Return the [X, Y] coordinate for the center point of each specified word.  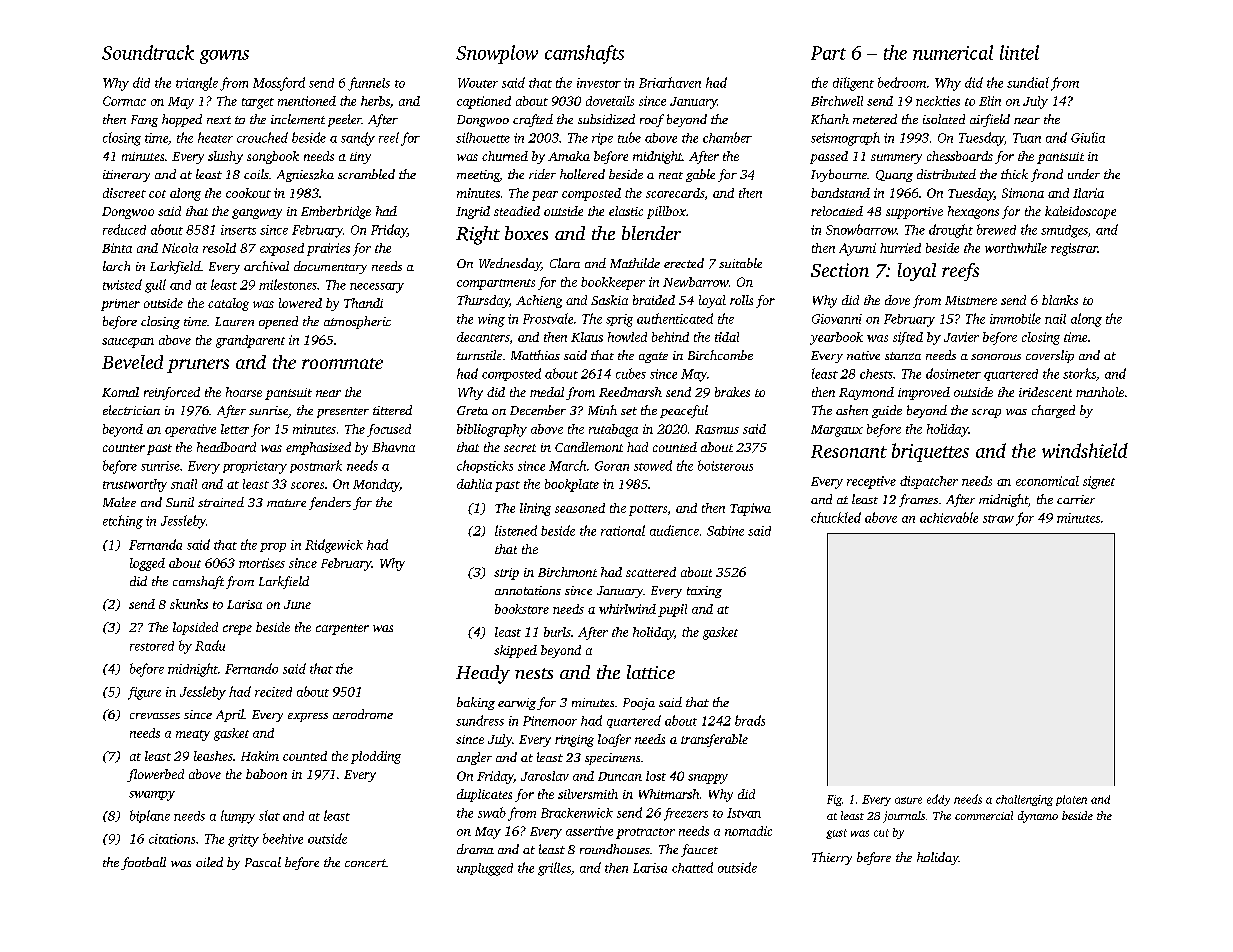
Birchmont [567, 572]
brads [750, 720]
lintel [1019, 52]
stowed [653, 465]
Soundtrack [148, 52]
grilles [554, 869]
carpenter [342, 629]
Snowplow [497, 54]
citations [172, 839]
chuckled [836, 517]
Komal [120, 392]
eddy [938, 800]
